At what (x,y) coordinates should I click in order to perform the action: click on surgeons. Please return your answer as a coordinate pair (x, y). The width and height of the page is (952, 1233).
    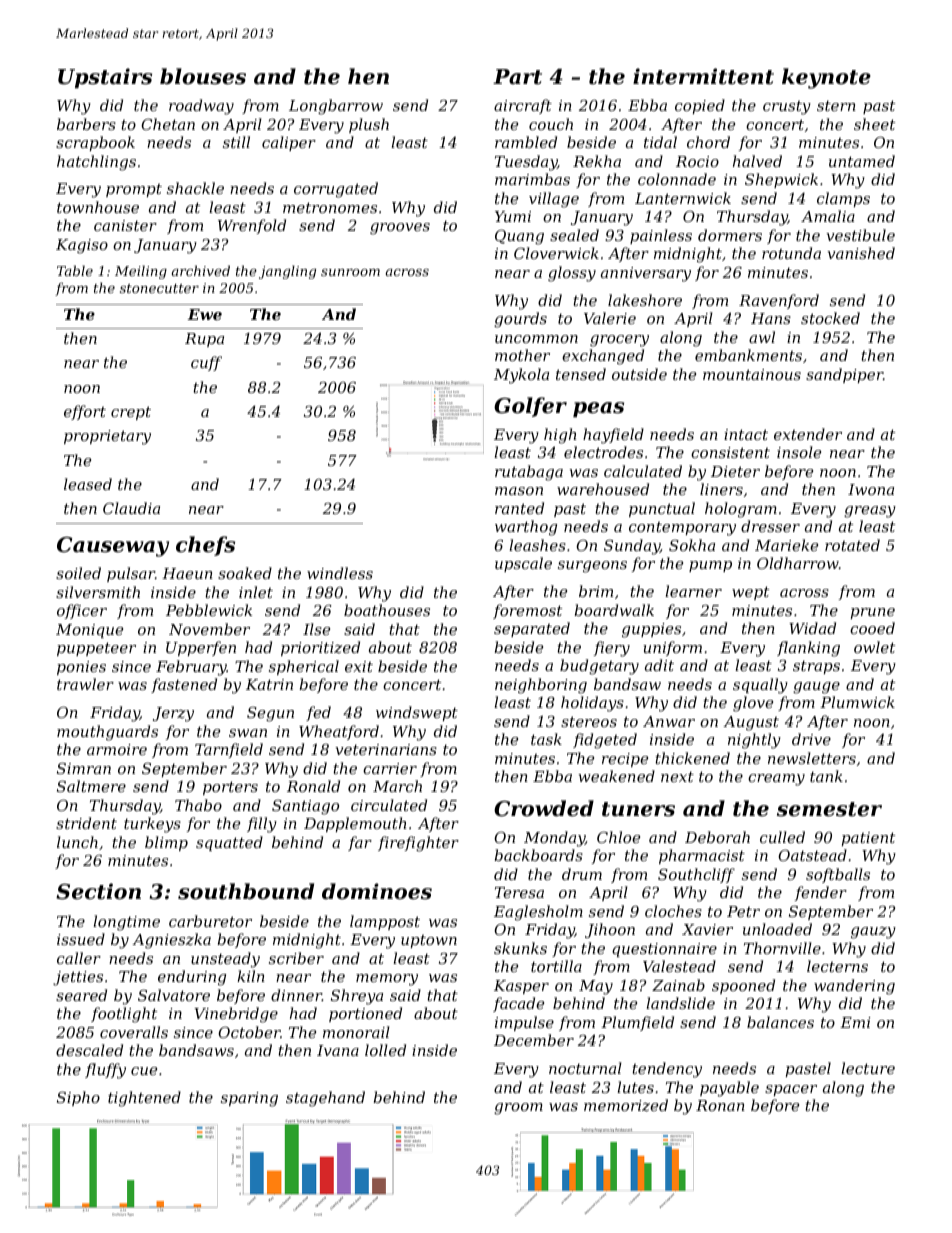
    Looking at the image, I should click on (592, 567).
